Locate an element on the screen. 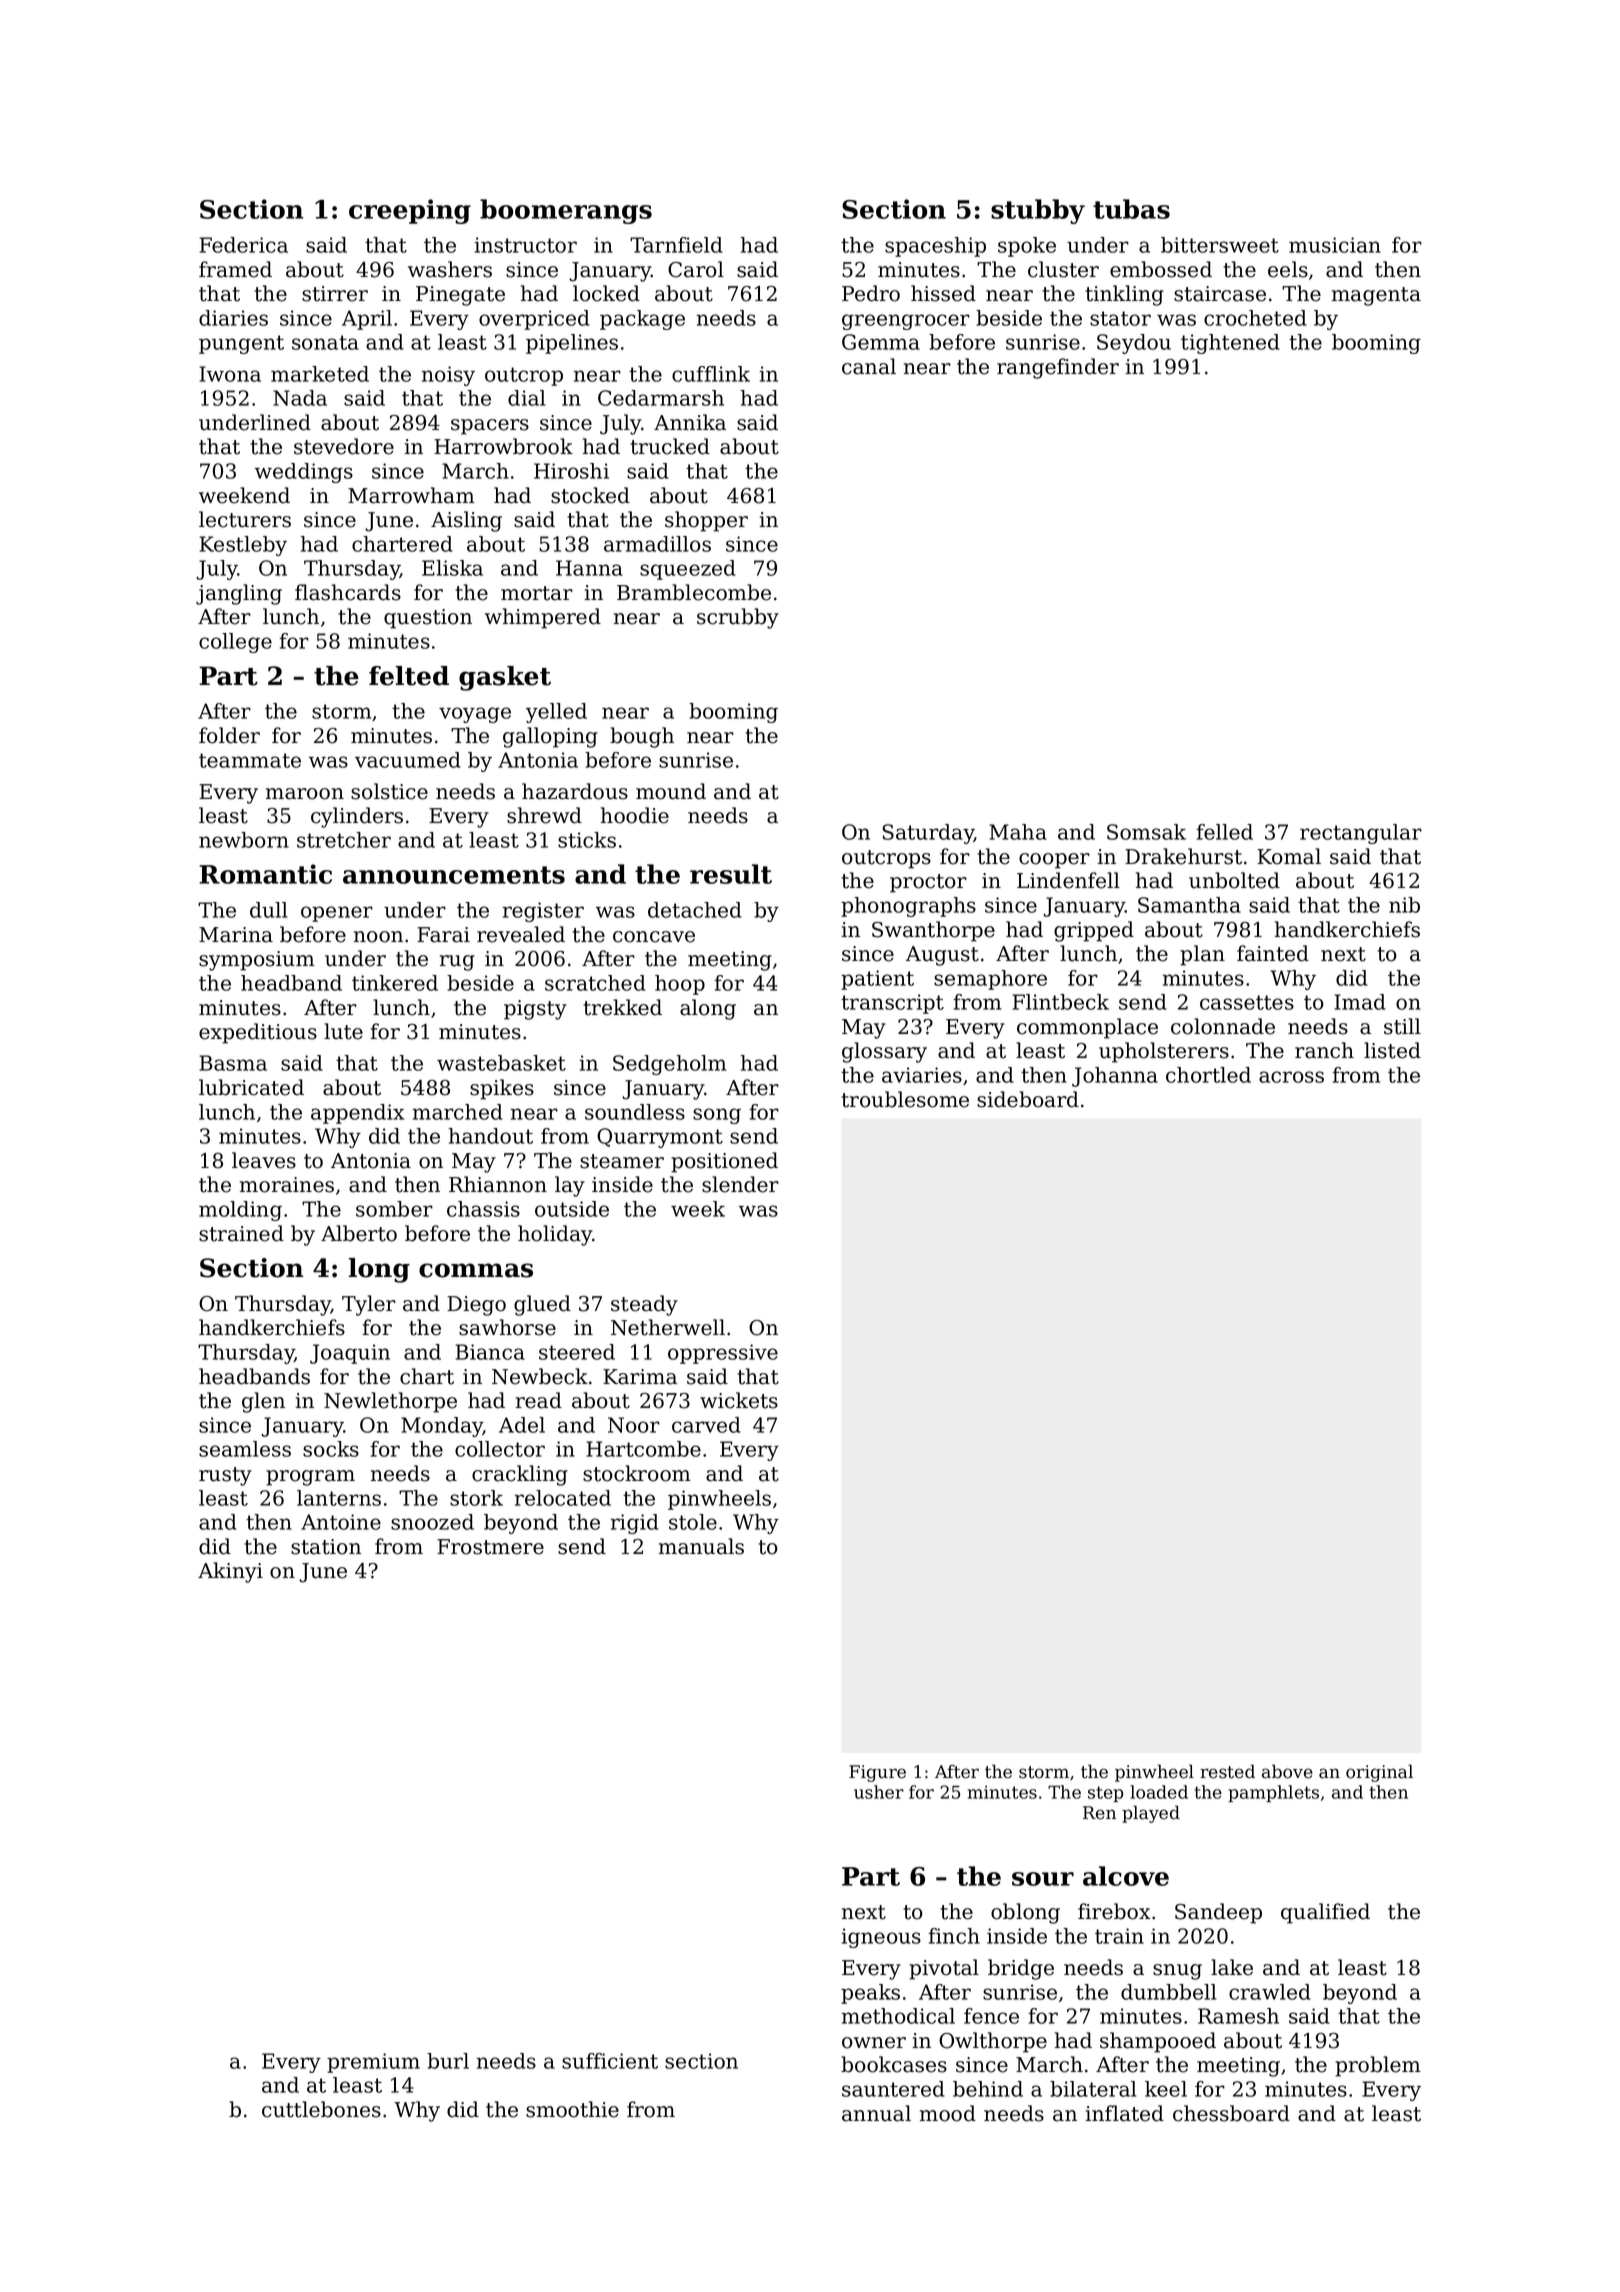 The image size is (1620, 2292). across is located at coordinates (1291, 1077).
